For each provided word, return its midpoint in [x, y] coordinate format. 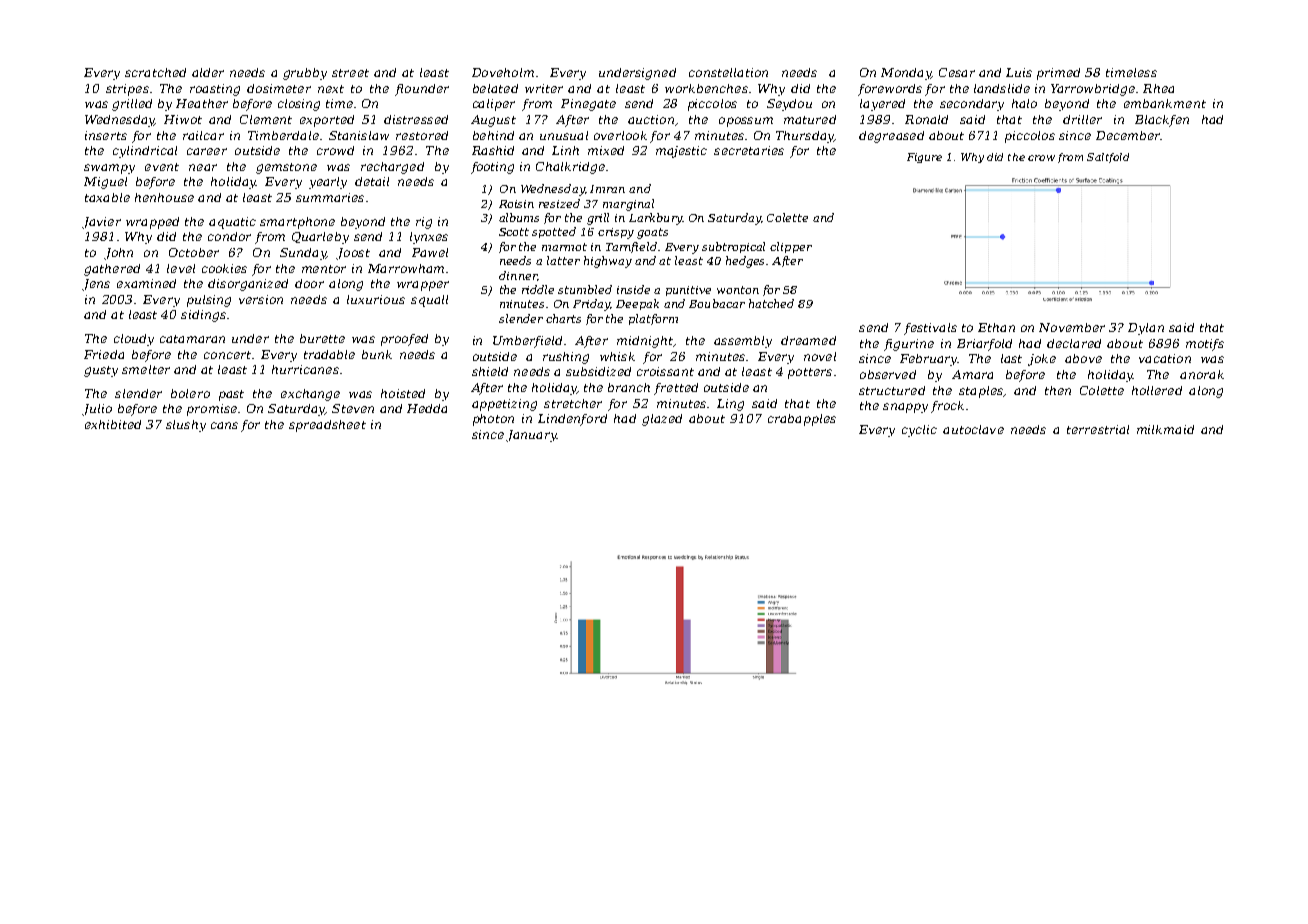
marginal [628, 205]
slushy [186, 426]
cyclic [919, 431]
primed [1058, 74]
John [118, 254]
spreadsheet [327, 426]
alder [208, 72]
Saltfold [1108, 158]
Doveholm [503, 72]
